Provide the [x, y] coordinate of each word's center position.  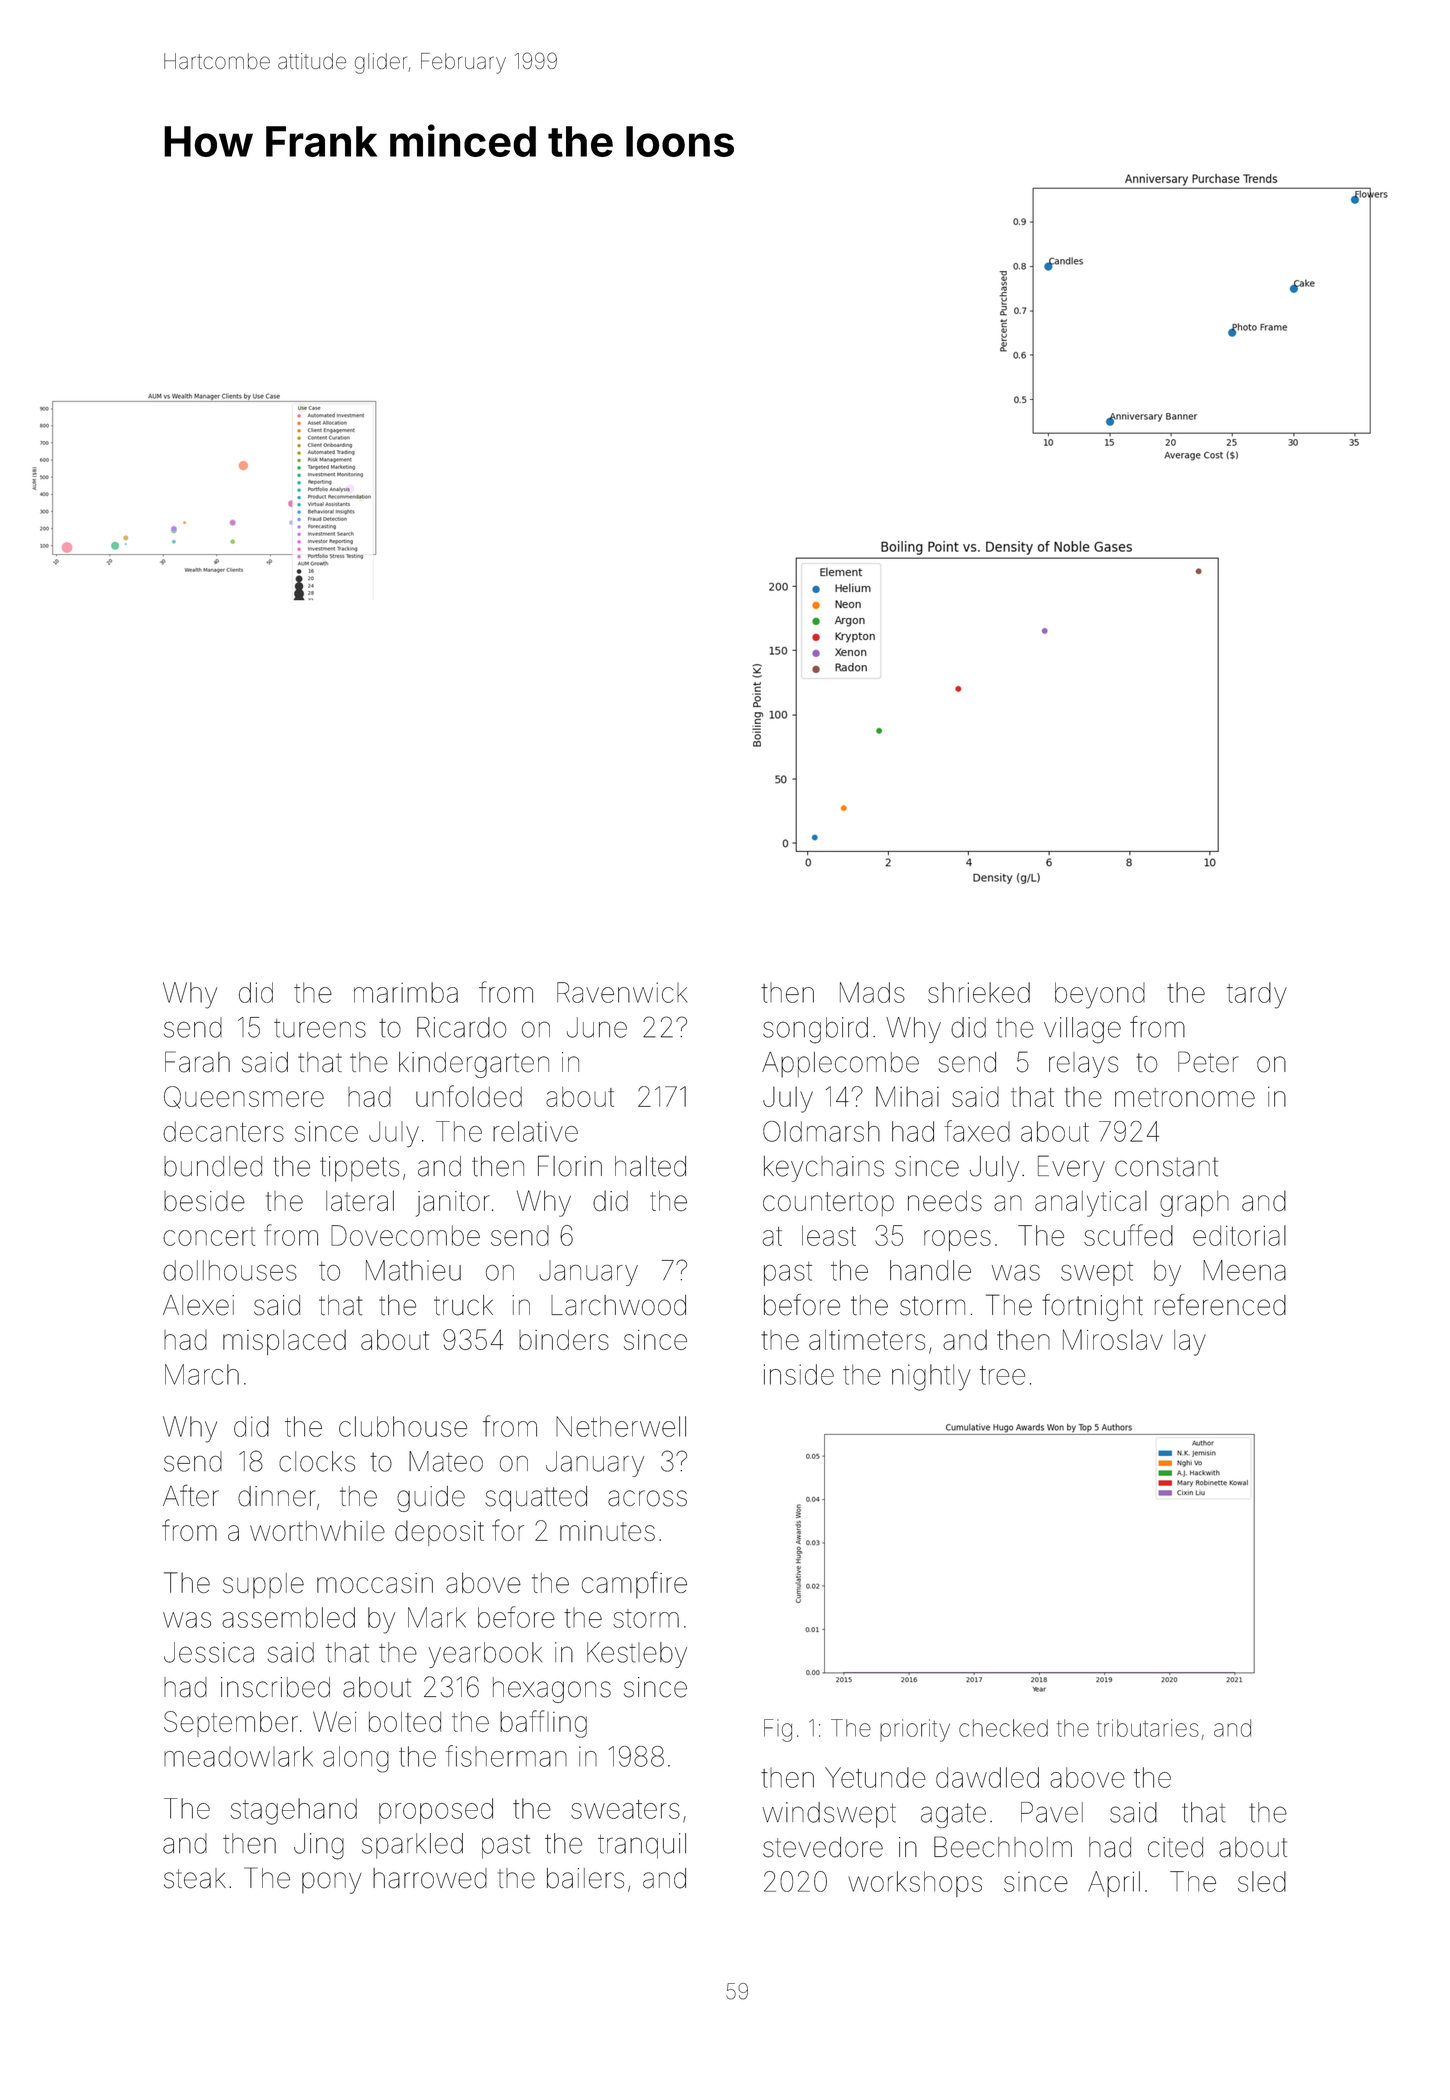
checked [1003, 1728]
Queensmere [244, 1097]
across [647, 1498]
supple [263, 1586]
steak [195, 1878]
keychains [824, 1169]
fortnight [1092, 1307]
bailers [585, 1878]
